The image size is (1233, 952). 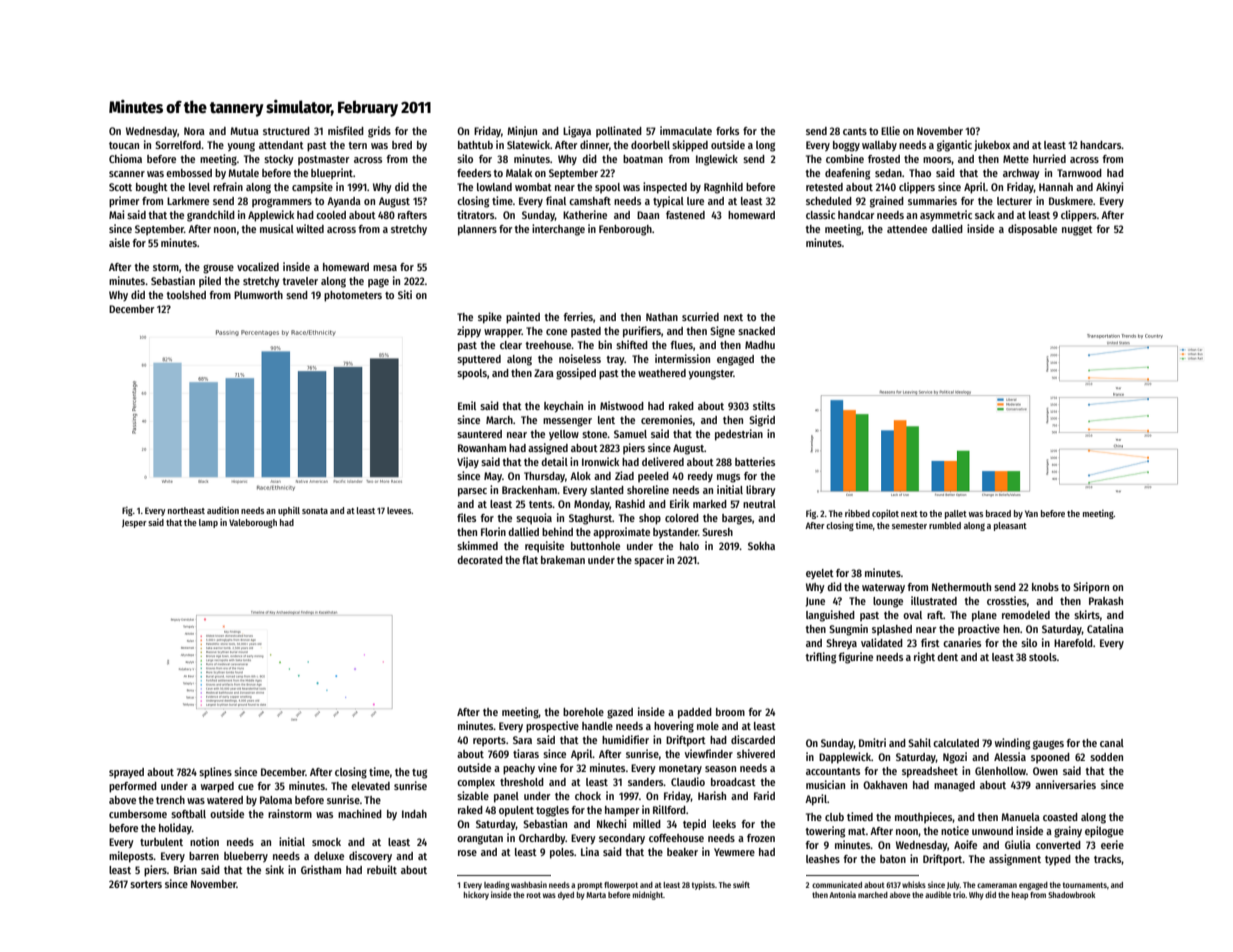 I want to click on Ellie, so click(x=890, y=130).
